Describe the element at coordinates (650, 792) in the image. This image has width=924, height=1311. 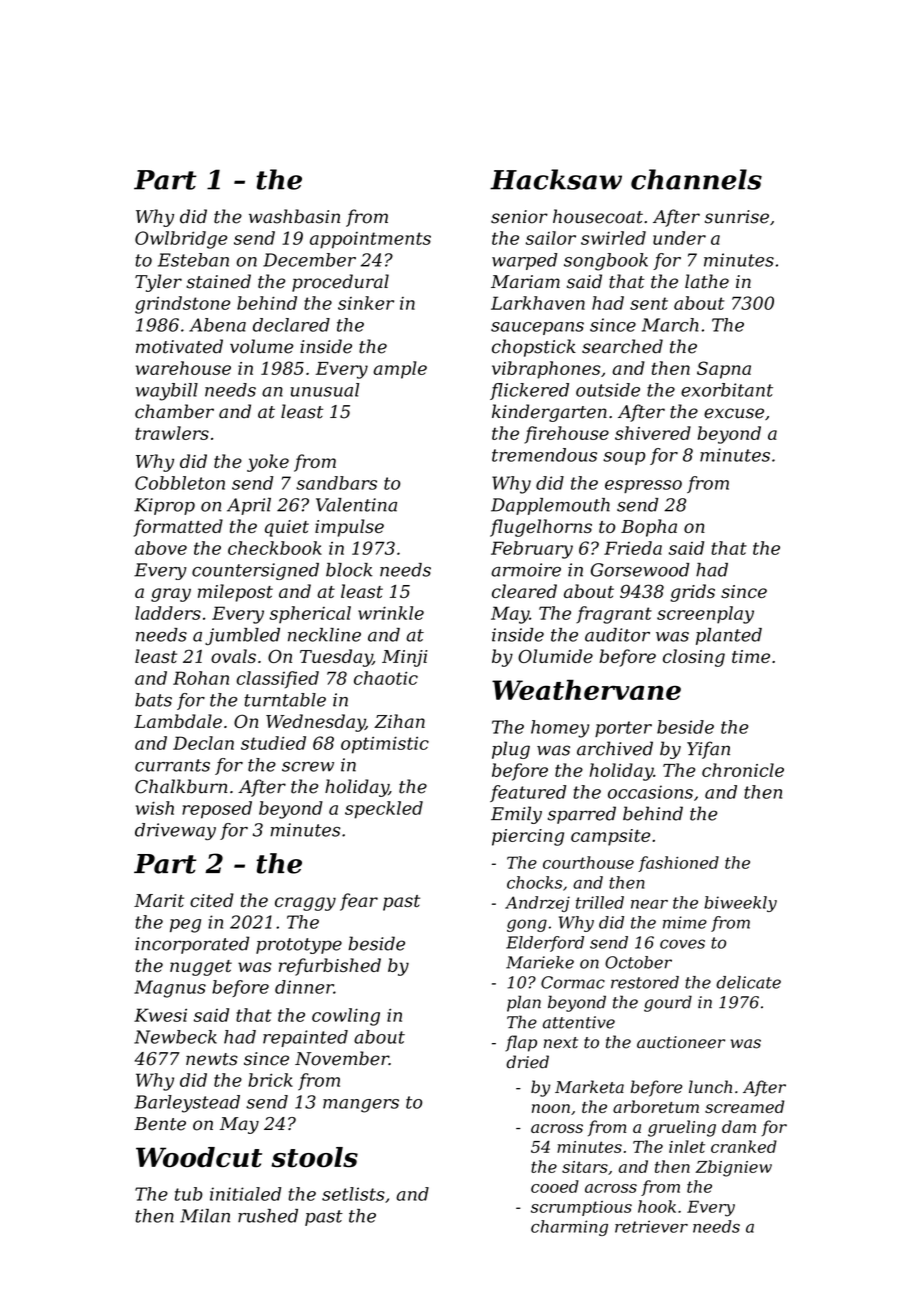
I see `occasions` at that location.
